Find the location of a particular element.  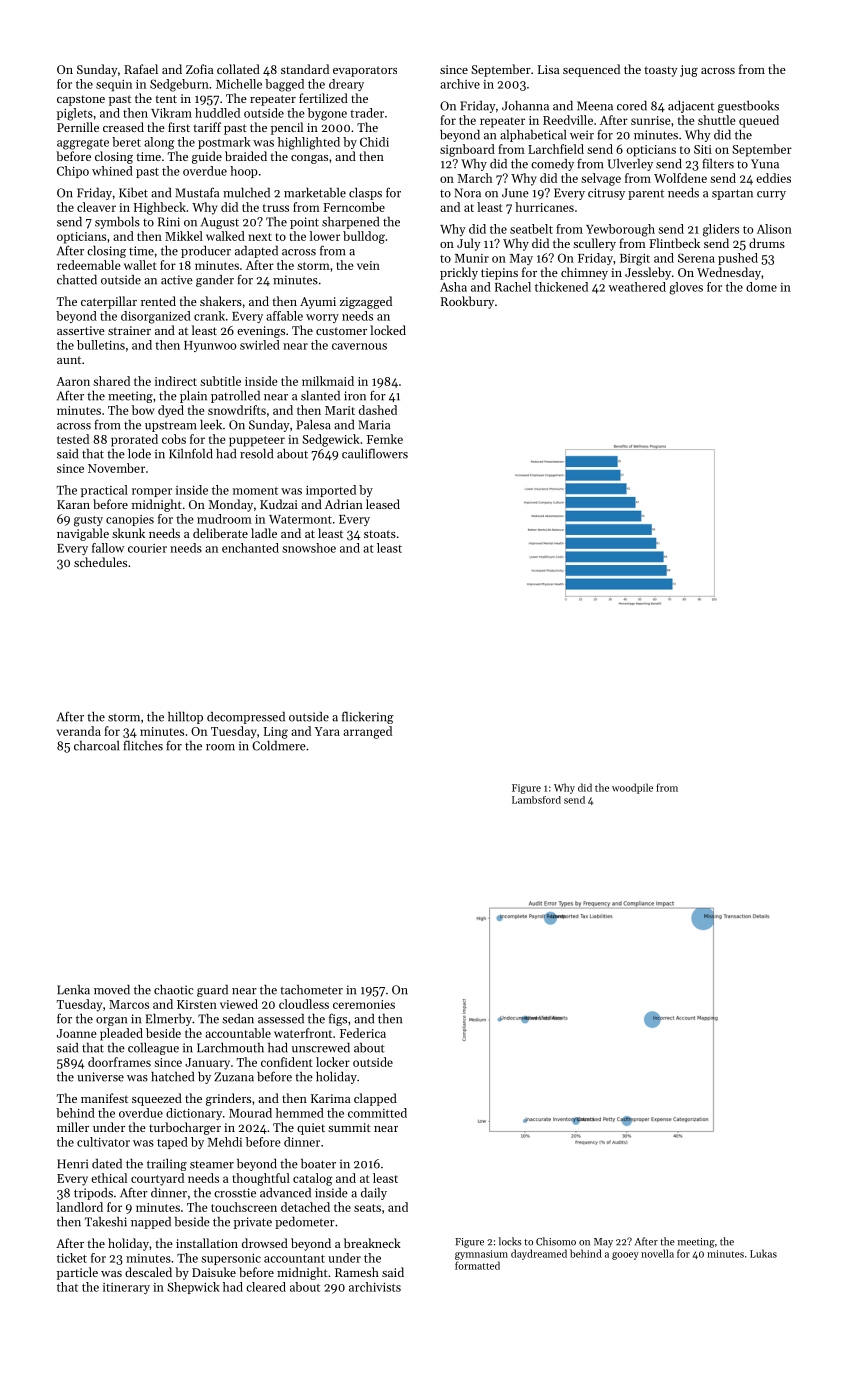

Lambsford is located at coordinates (536, 800).
